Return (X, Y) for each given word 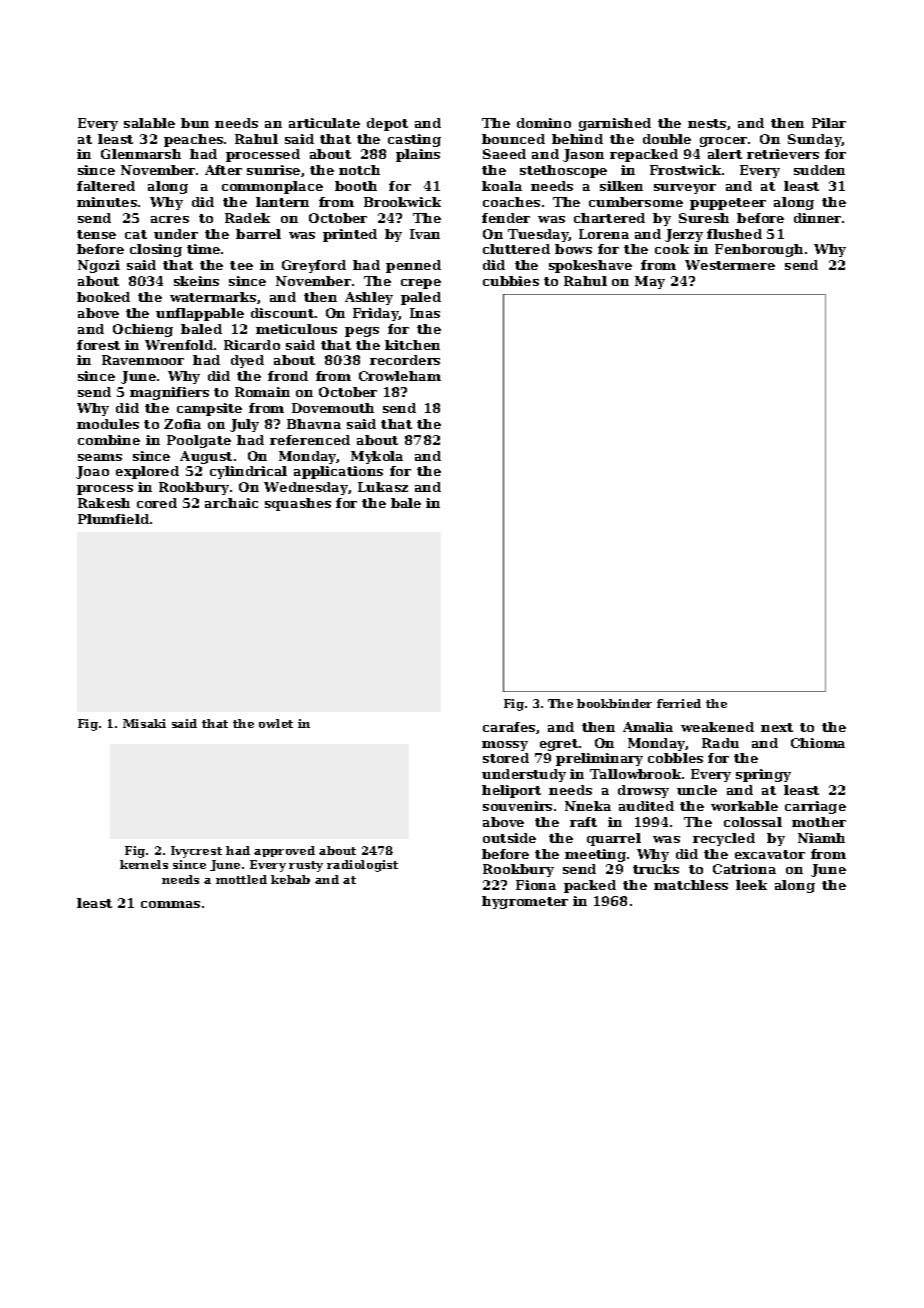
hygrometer (525, 902)
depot (387, 124)
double (667, 139)
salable (149, 123)
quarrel (614, 839)
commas (170, 904)
